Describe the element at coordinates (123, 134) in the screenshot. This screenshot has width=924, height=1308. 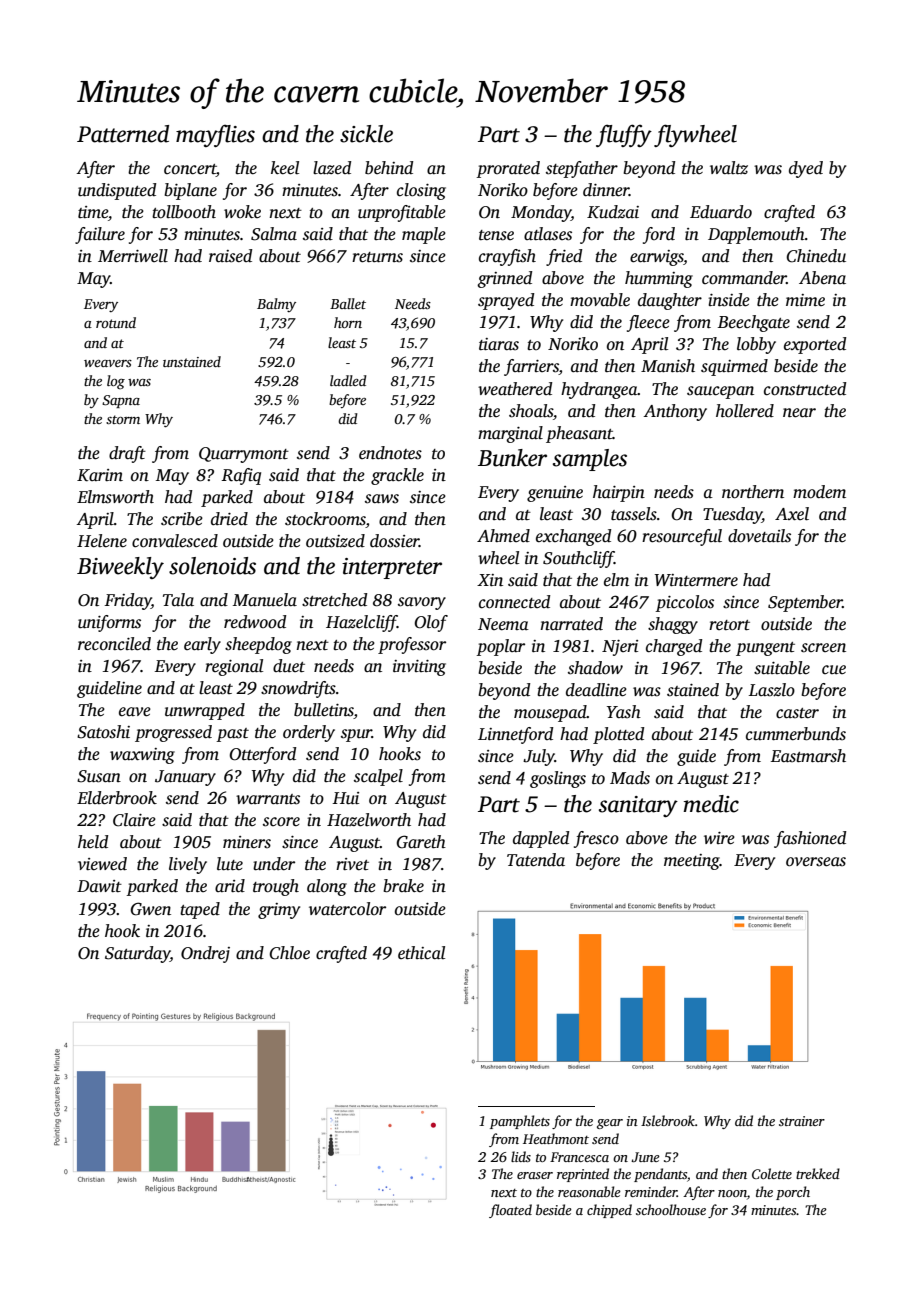
I see `Patterned` at that location.
